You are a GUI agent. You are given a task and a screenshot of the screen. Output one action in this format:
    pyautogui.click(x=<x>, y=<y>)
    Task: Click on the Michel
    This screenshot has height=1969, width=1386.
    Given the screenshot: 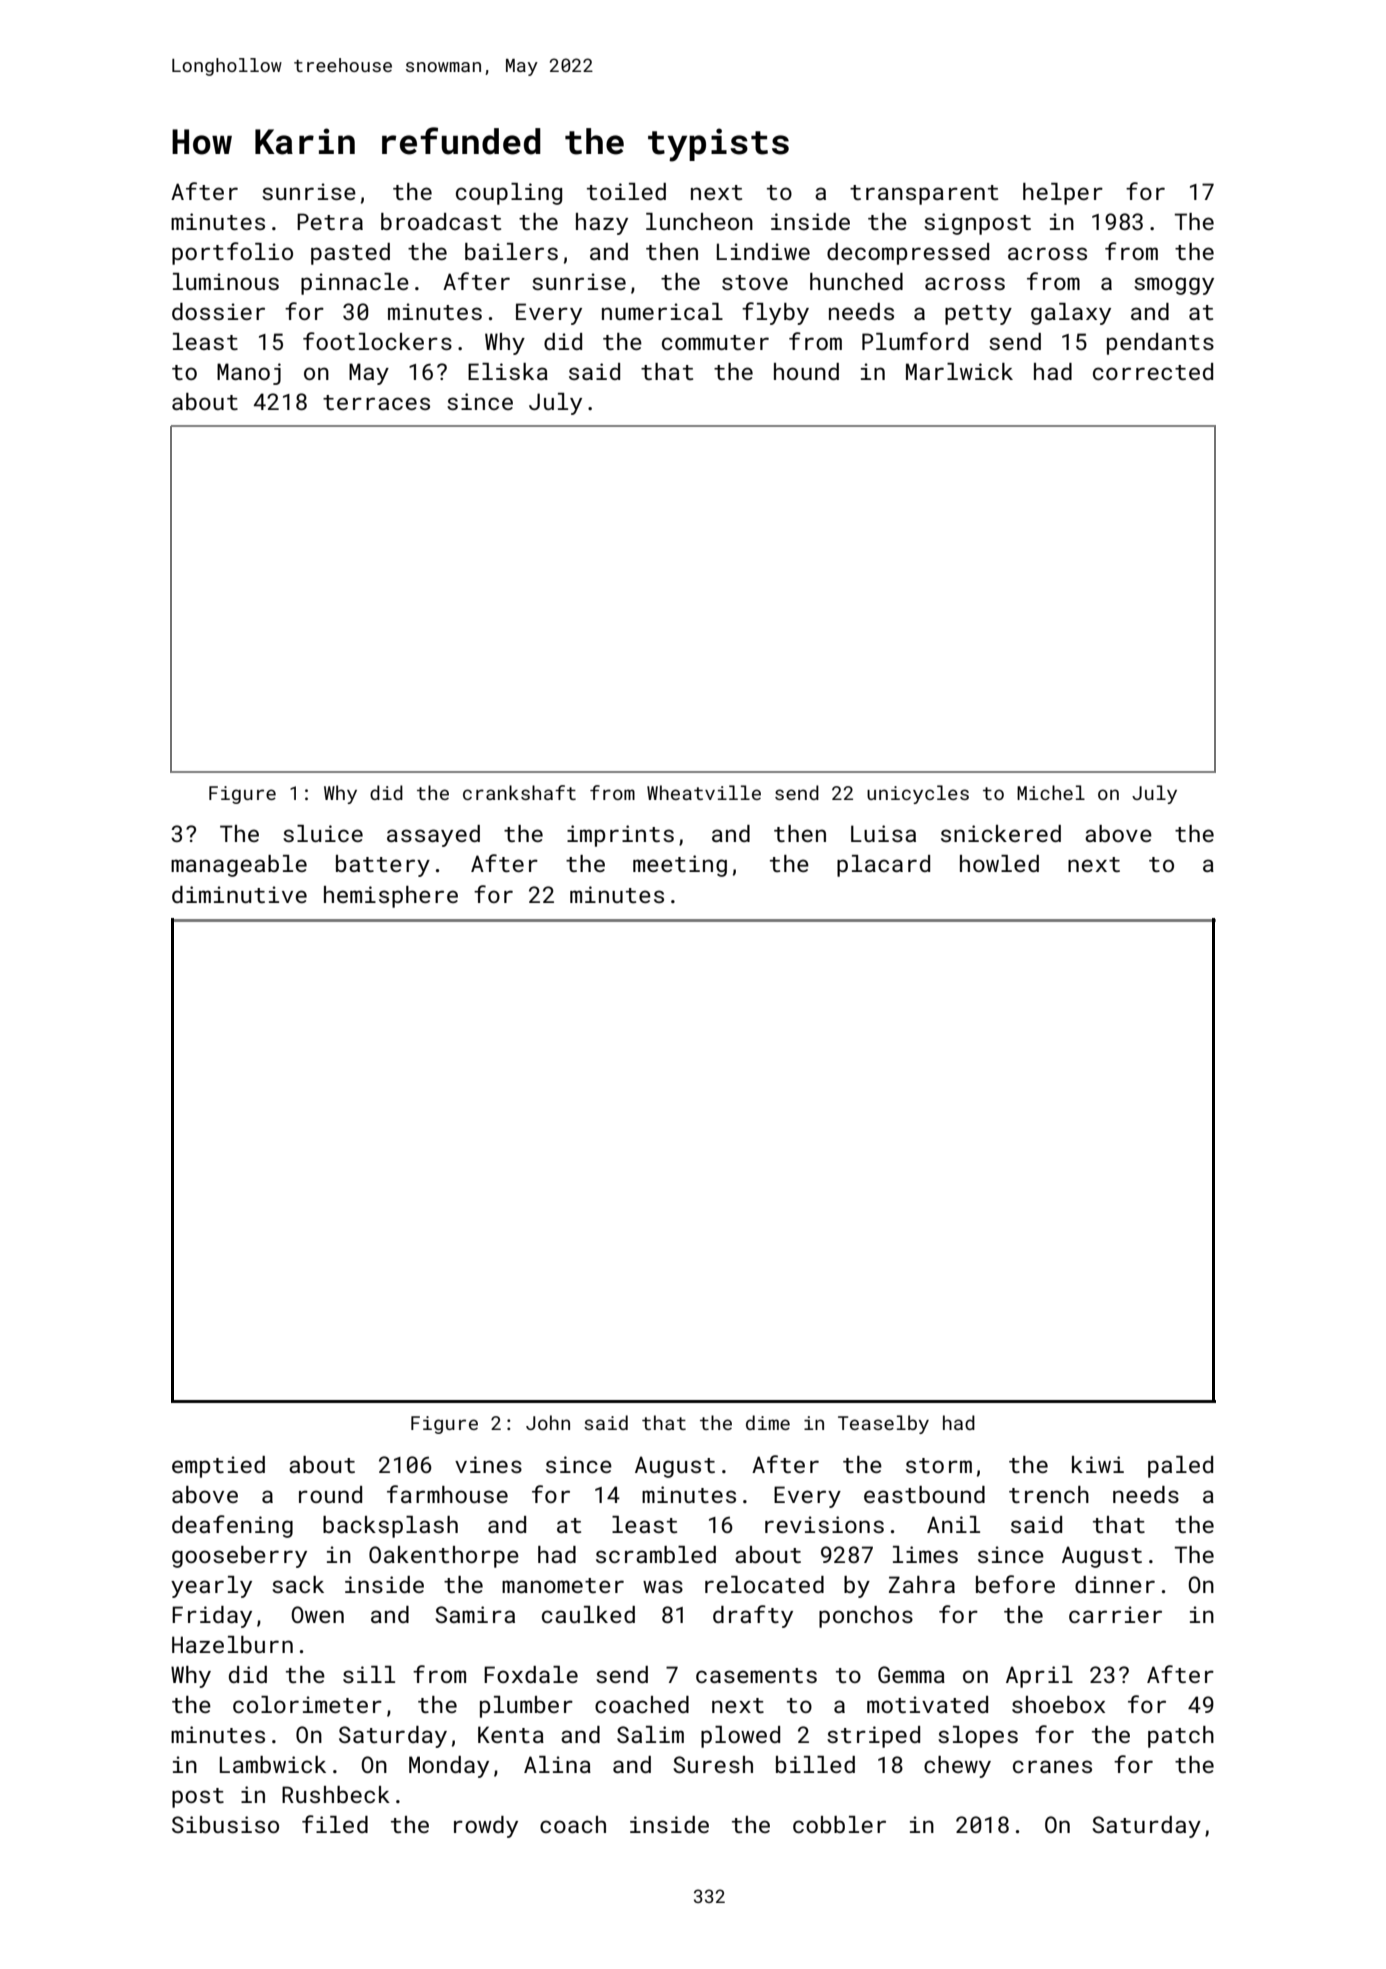 What is the action you would take?
    pyautogui.click(x=1051, y=792)
